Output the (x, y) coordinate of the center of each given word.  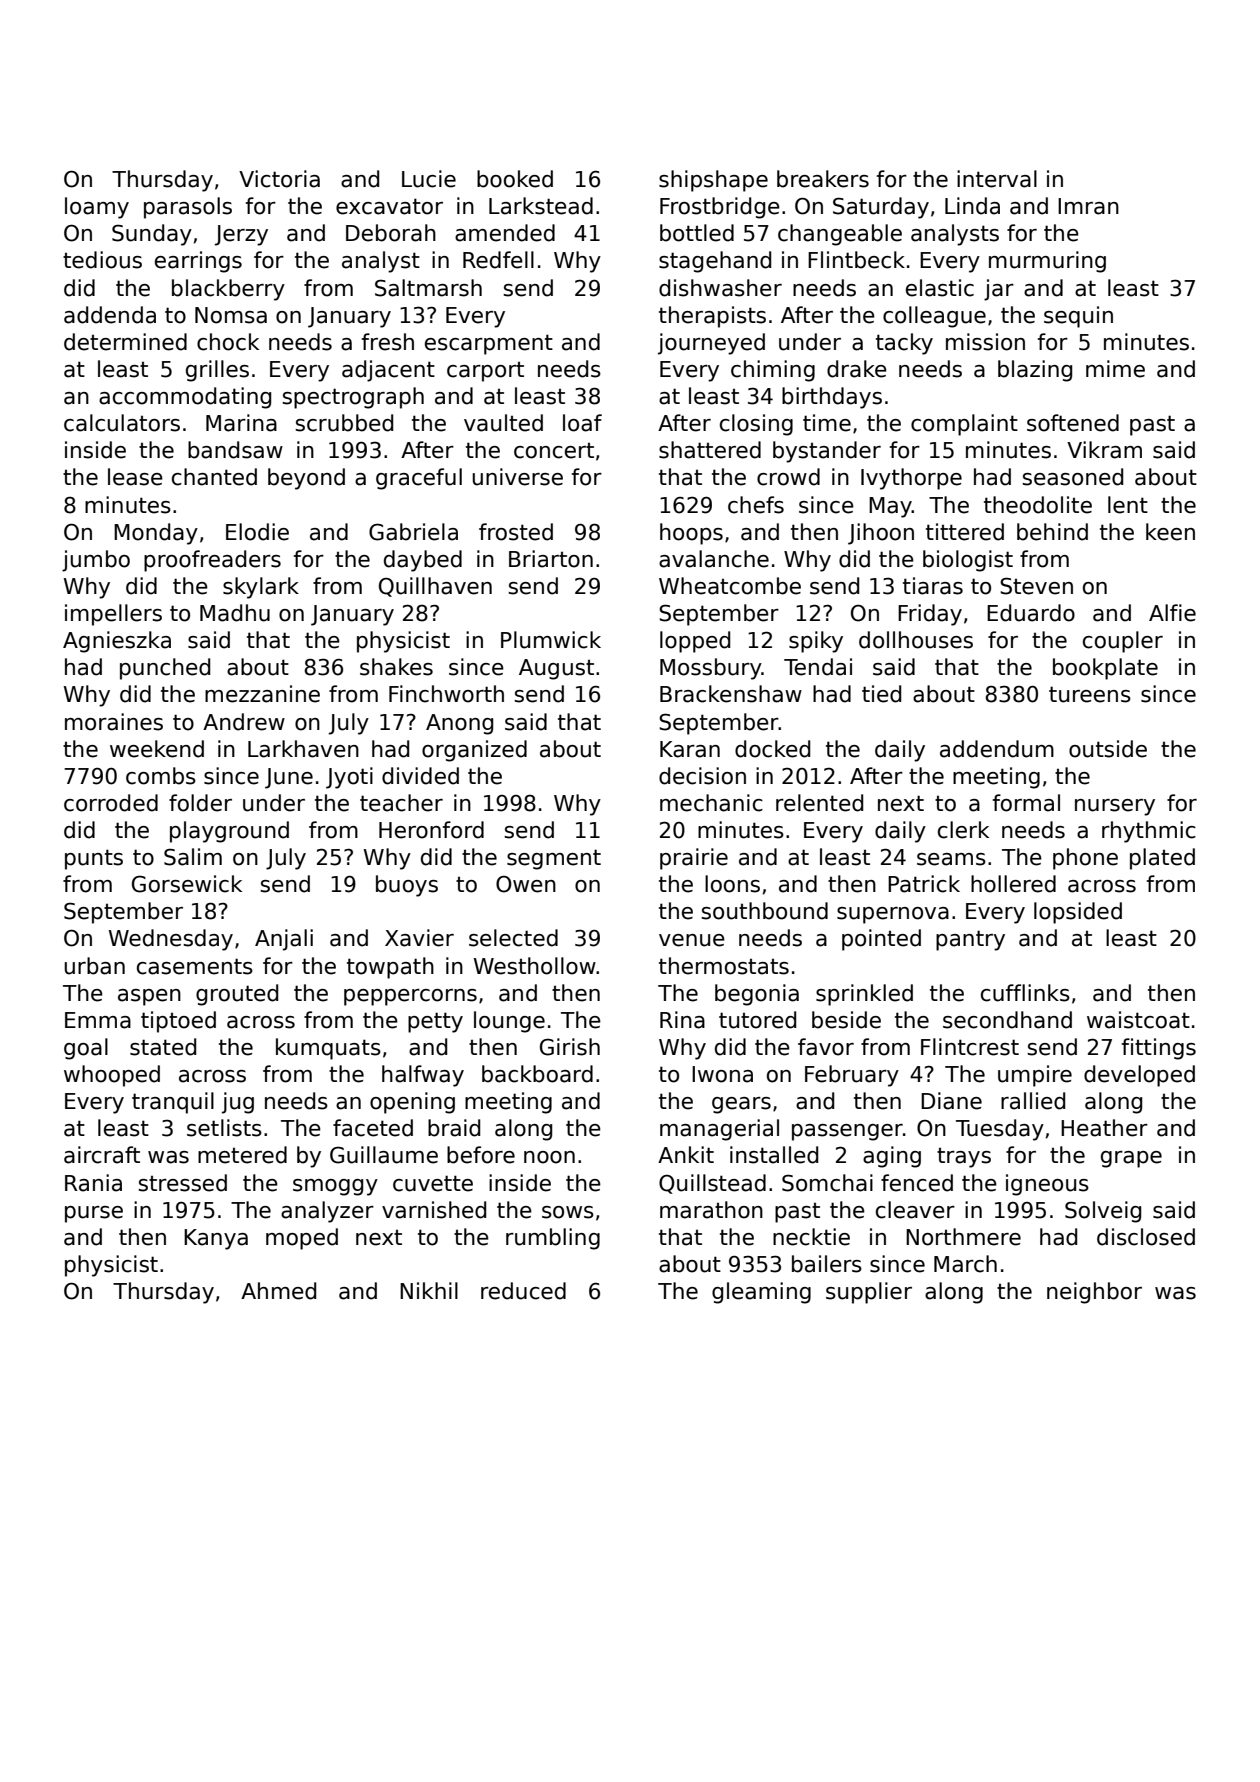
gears (741, 1105)
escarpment (489, 344)
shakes (396, 667)
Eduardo (1031, 613)
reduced (523, 1291)
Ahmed (278, 1291)
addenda (110, 315)
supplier (869, 1293)
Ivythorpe (911, 479)
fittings (1159, 1049)
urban (94, 966)
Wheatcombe (730, 586)
